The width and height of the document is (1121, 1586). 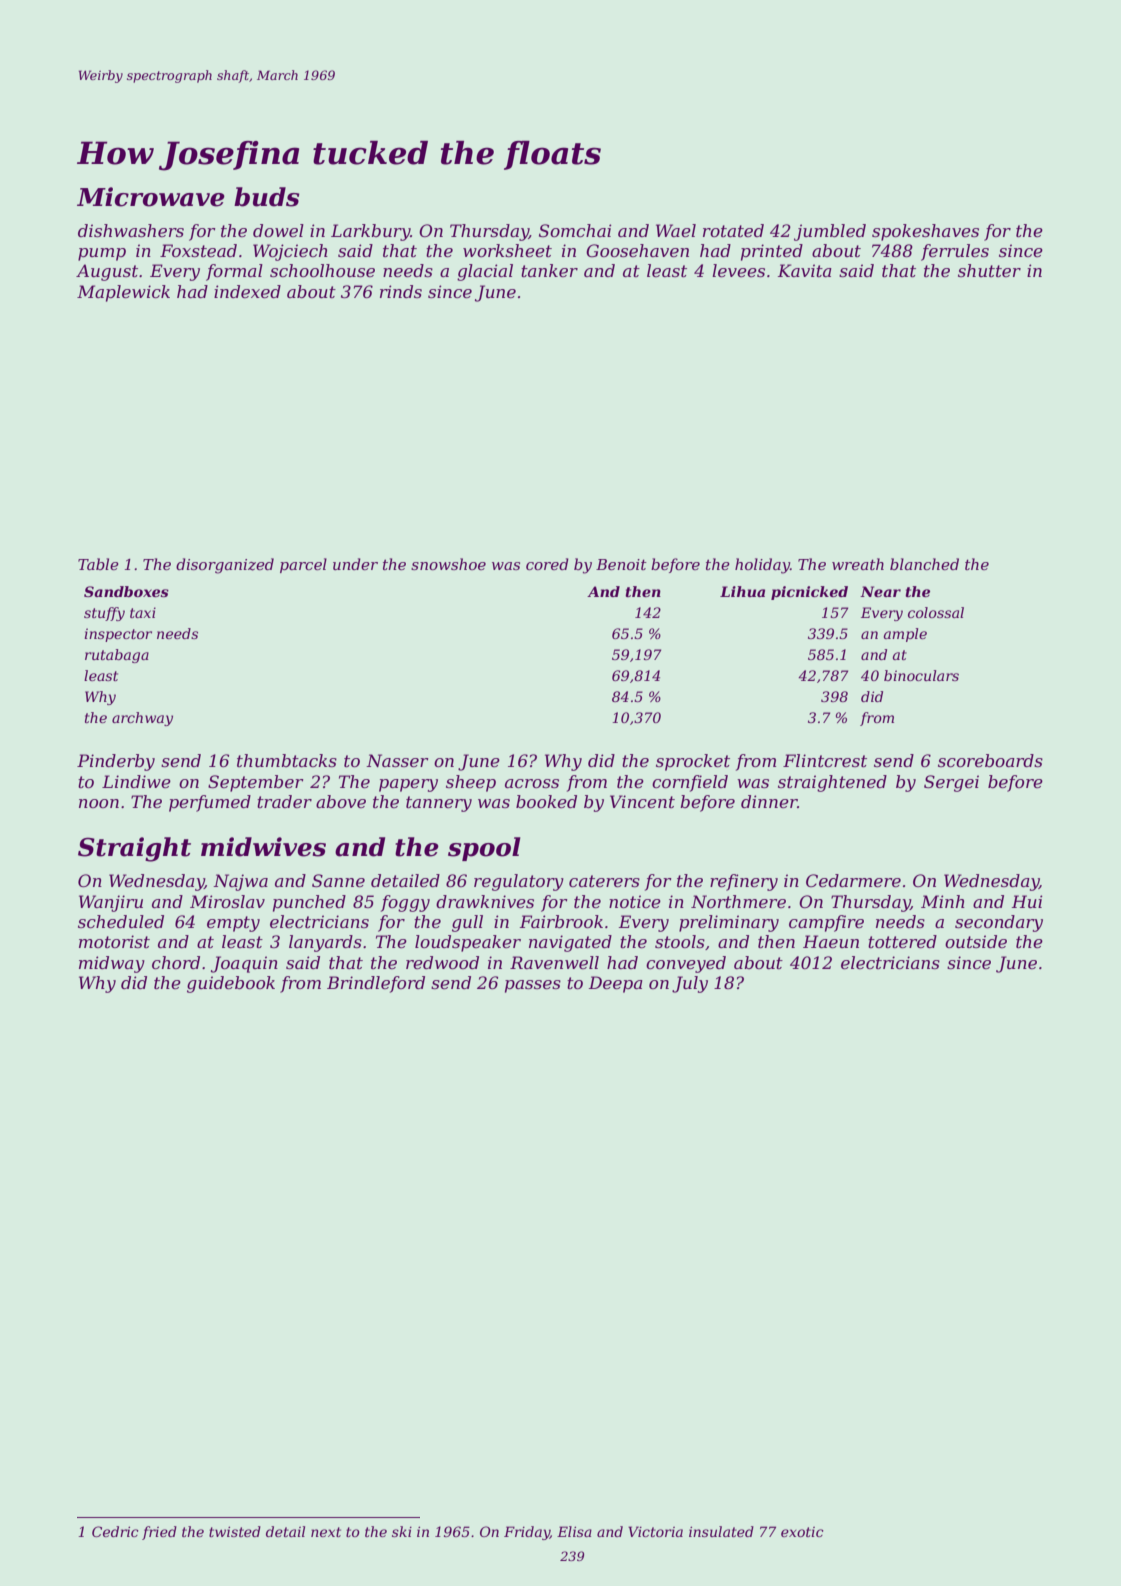 I want to click on exotic, so click(x=802, y=1532).
